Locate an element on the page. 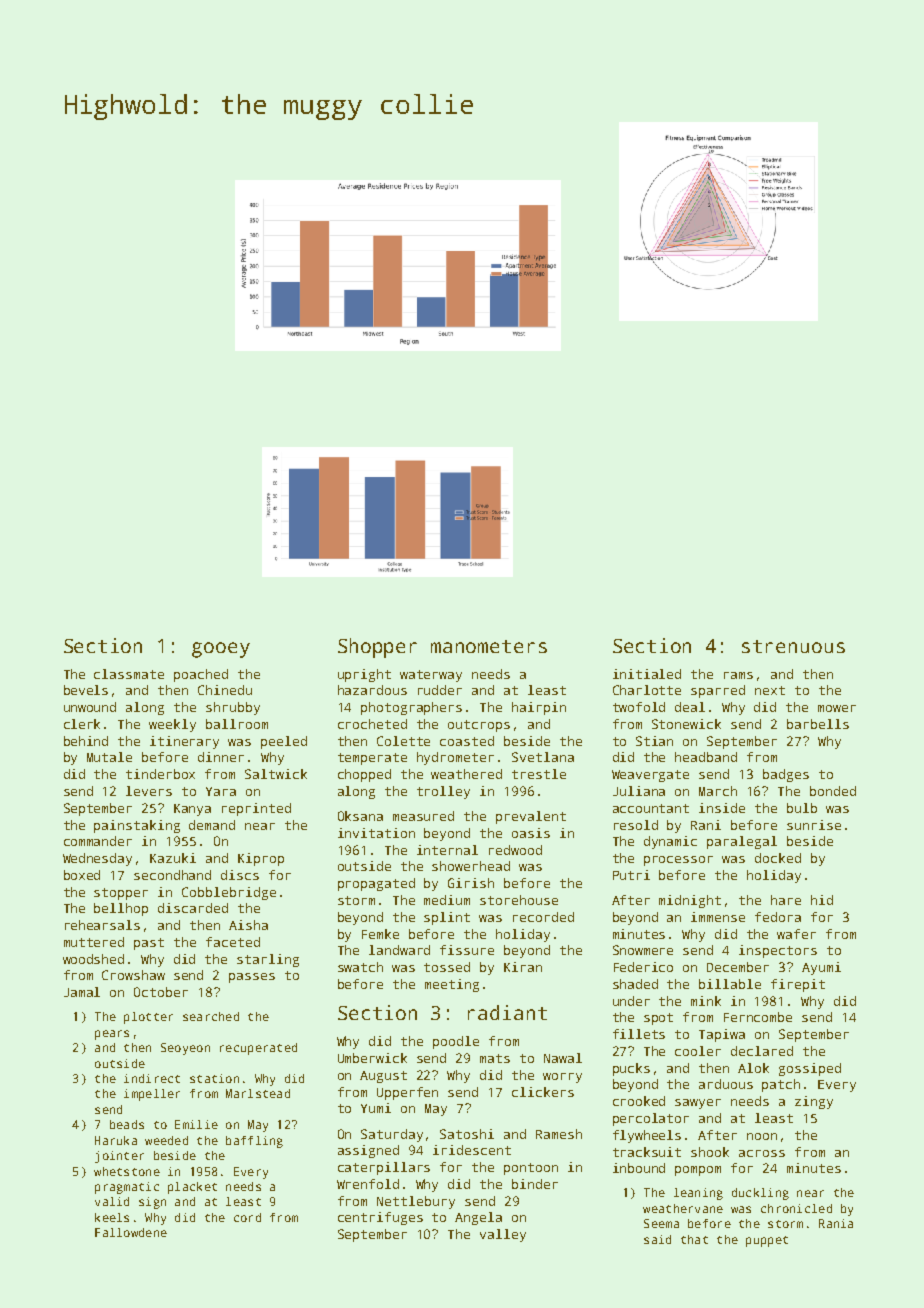 The height and width of the document is (1308, 924). manometers is located at coordinates (489, 646).
